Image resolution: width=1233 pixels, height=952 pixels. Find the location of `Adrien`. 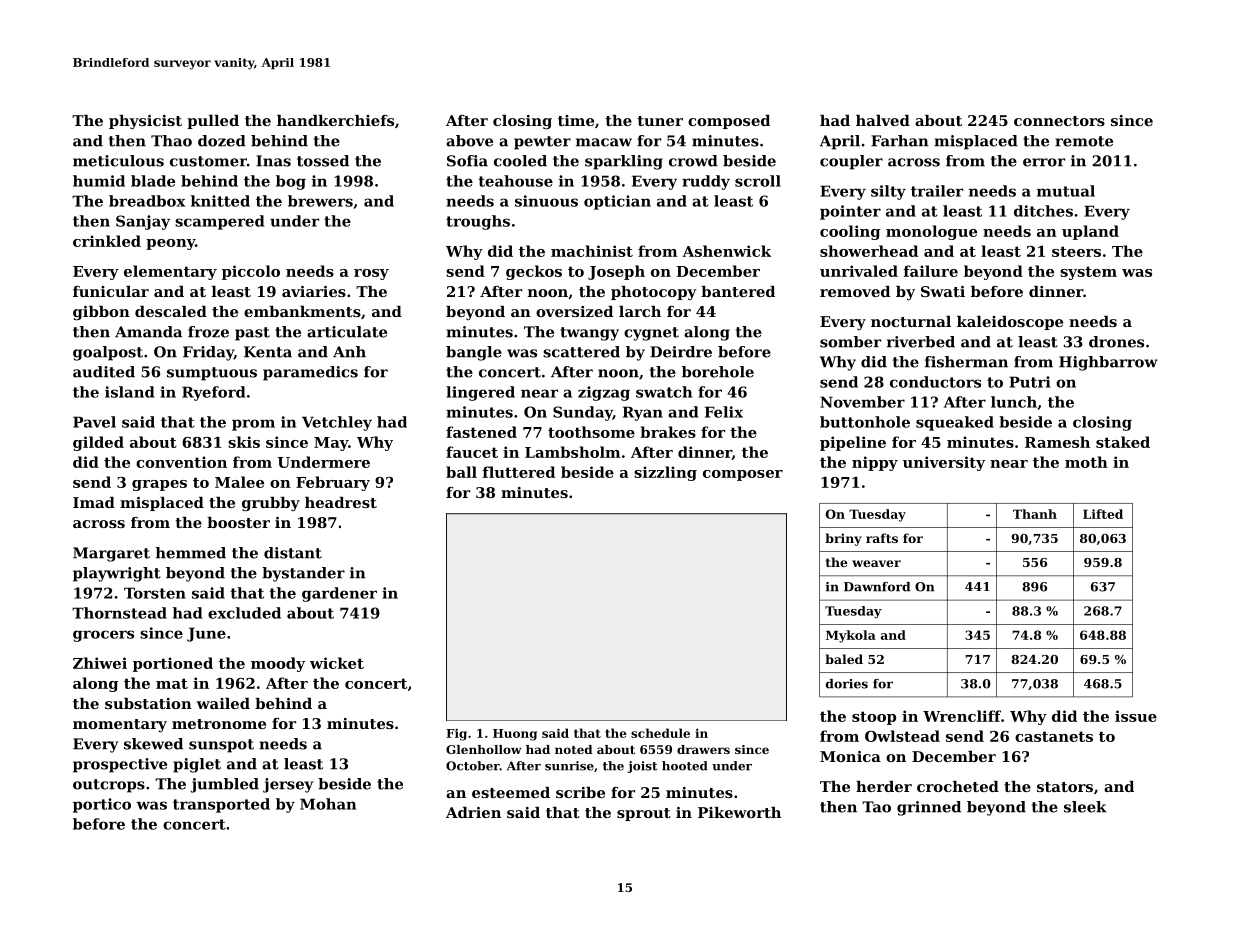

Adrien is located at coordinates (473, 812).
